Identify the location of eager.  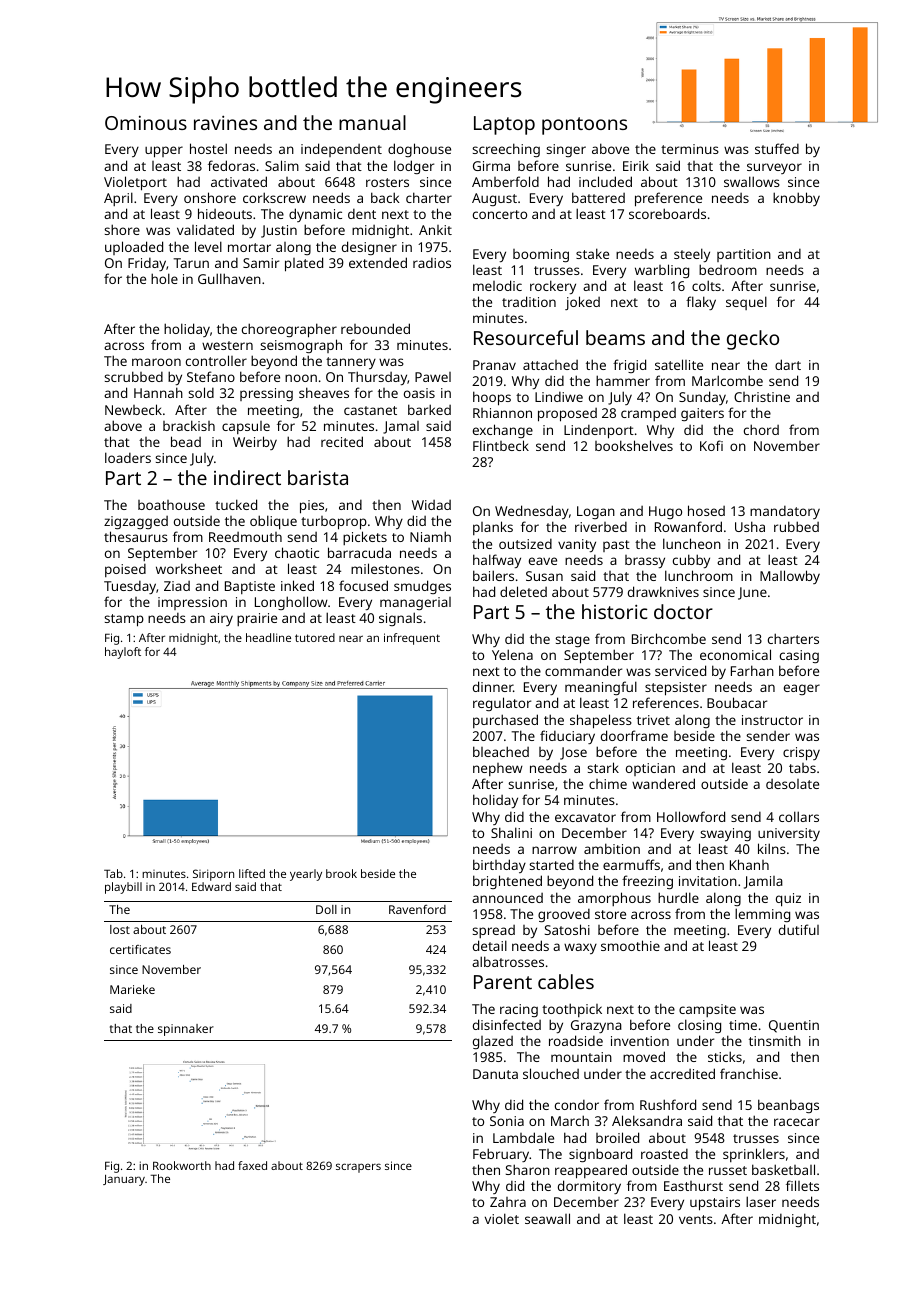
(802, 689).
